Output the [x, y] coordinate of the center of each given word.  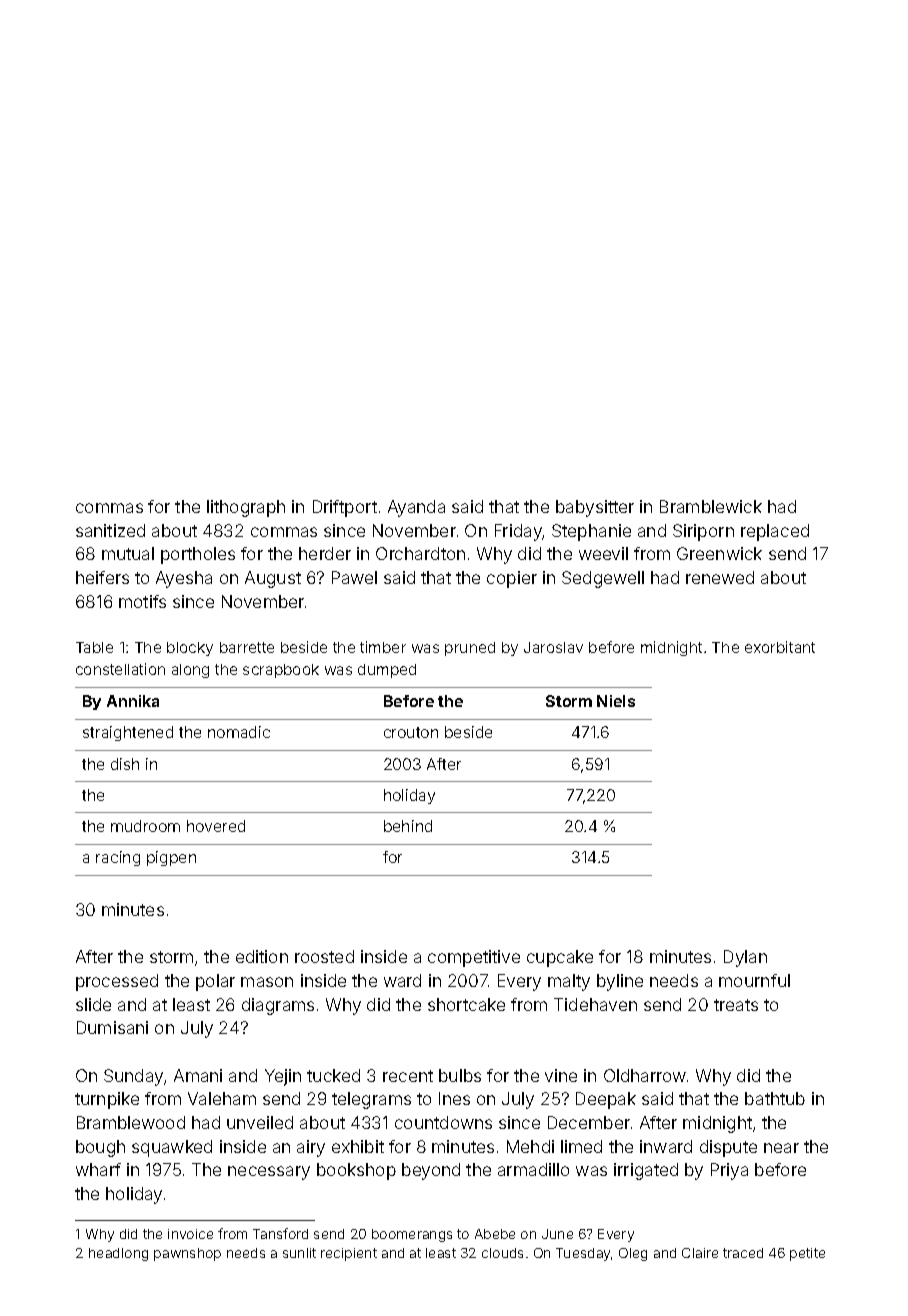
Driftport [345, 508]
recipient [349, 1254]
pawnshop [187, 1254]
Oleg [633, 1254]
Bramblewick [711, 506]
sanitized [110, 530]
